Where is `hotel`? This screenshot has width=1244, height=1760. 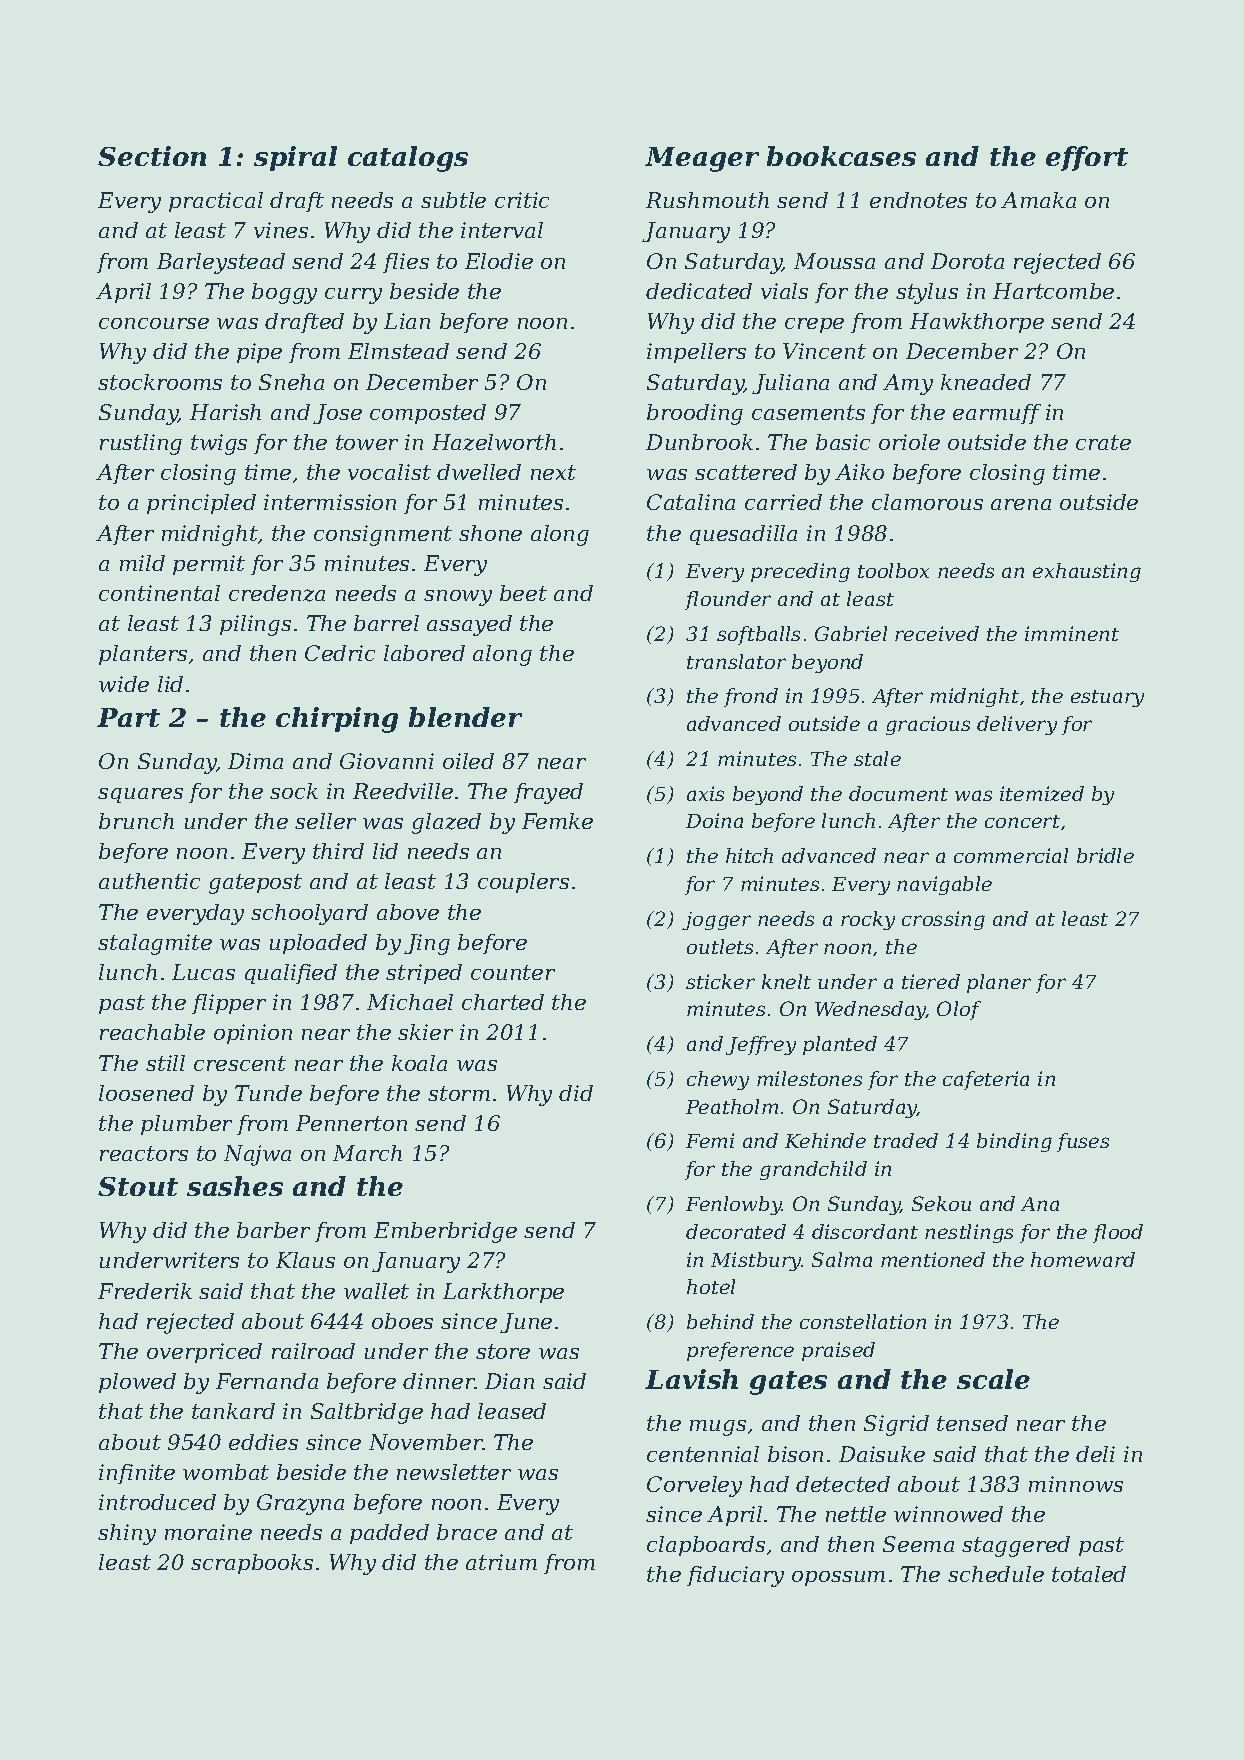 hotel is located at coordinates (711, 1286).
